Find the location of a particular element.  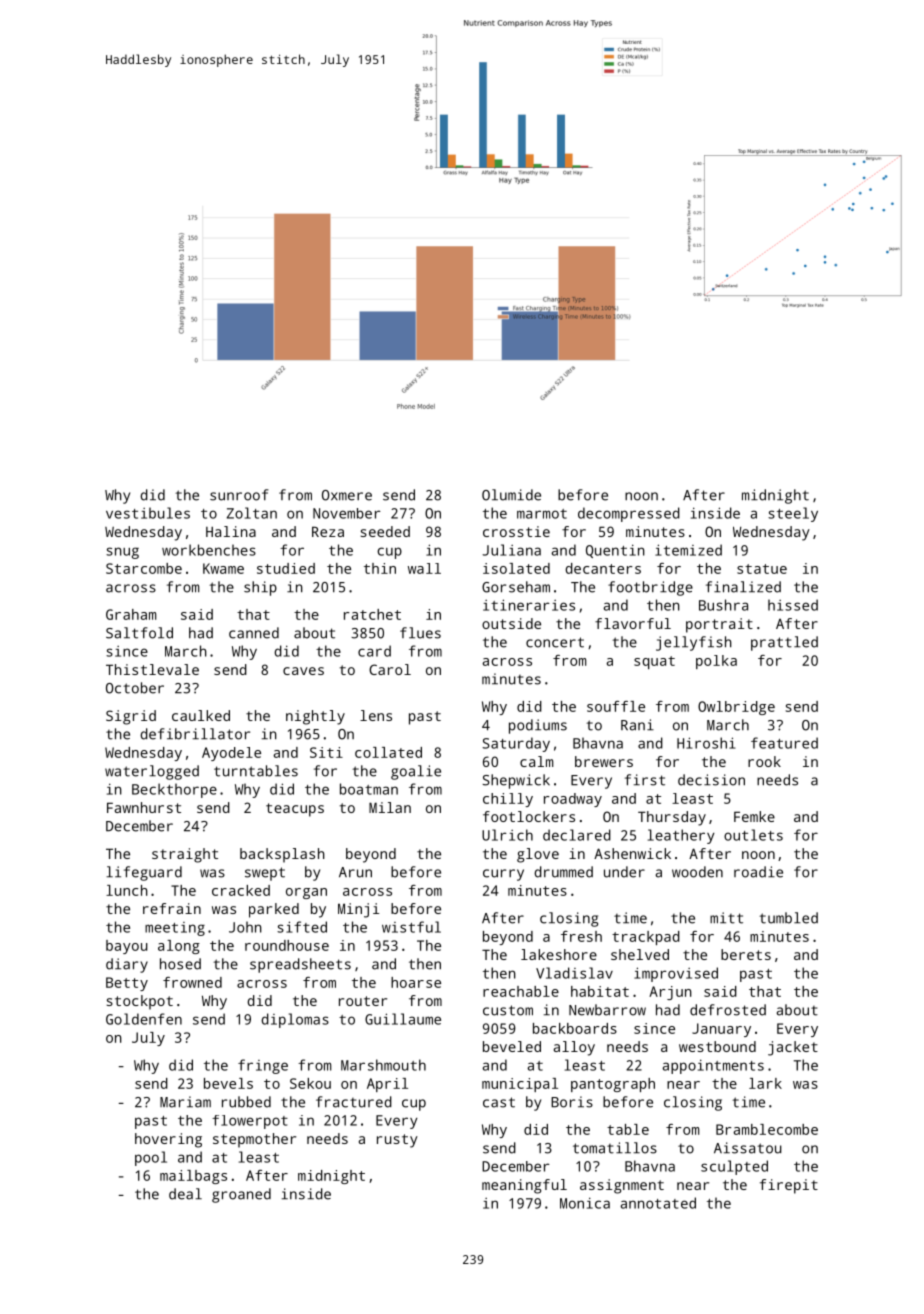

Owlbridge is located at coordinates (736, 708).
